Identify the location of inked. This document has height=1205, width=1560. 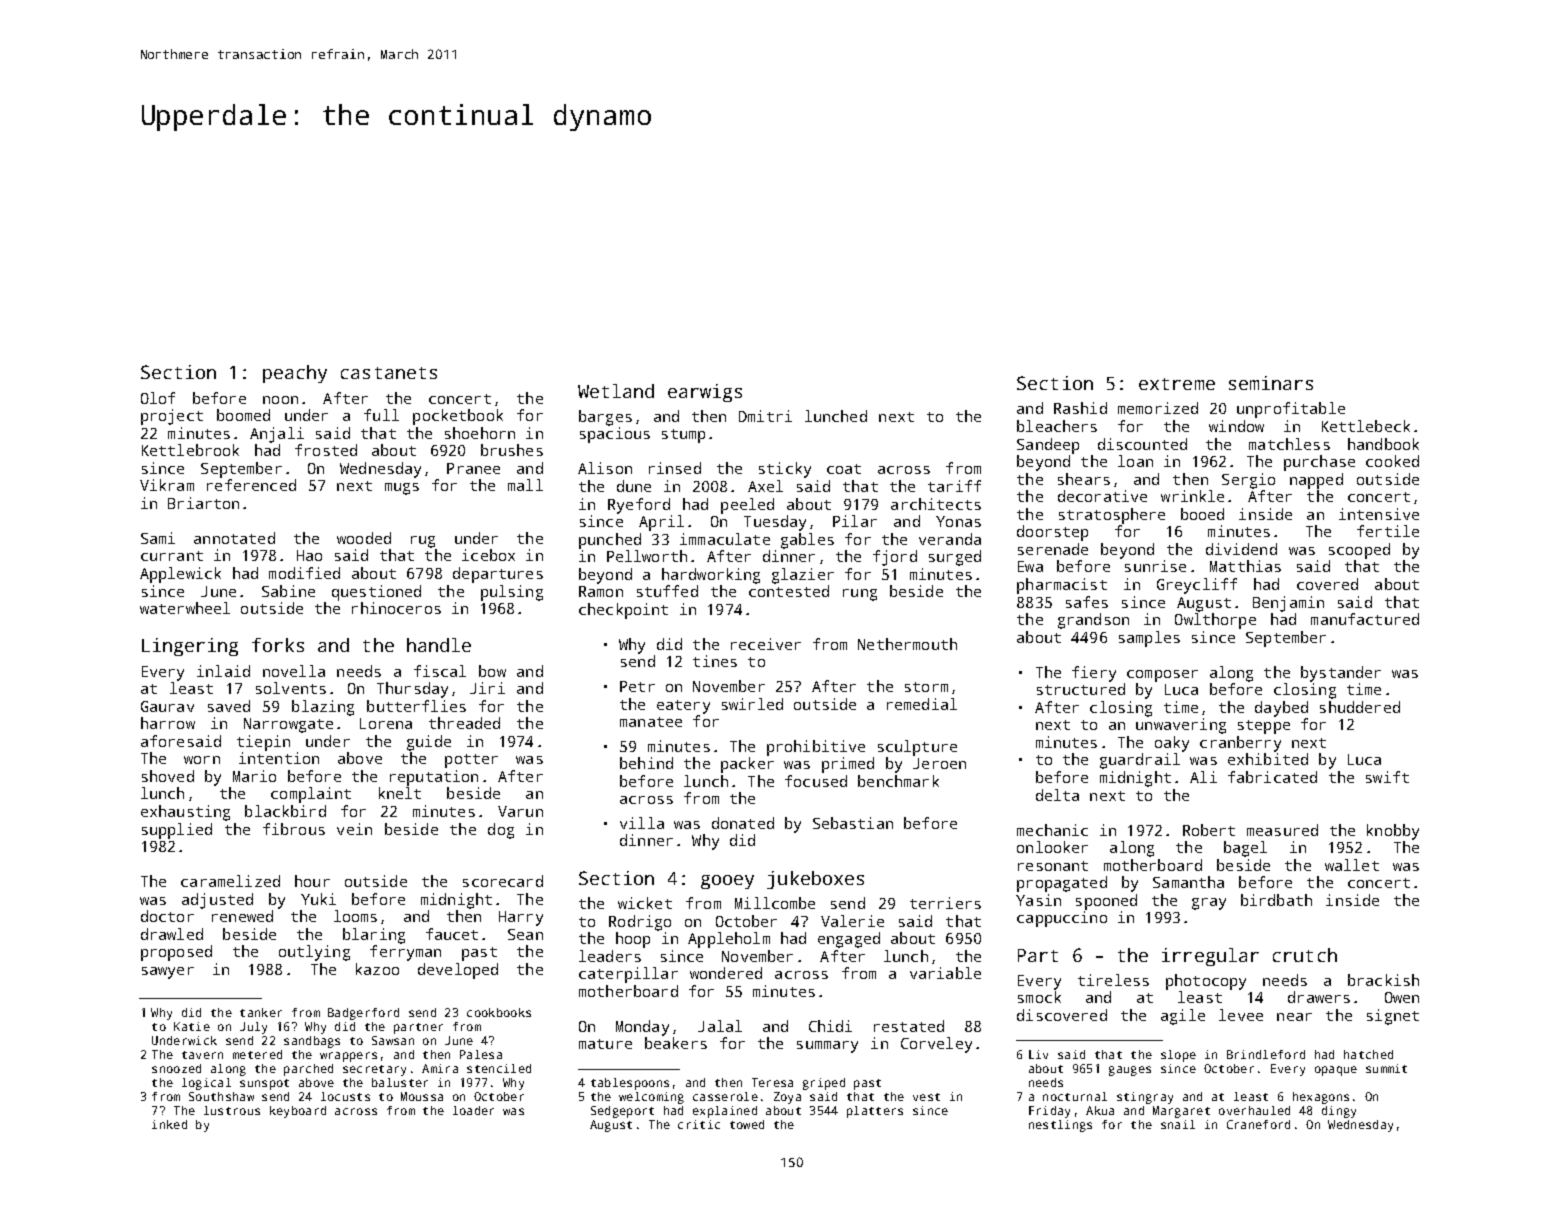
(169, 1124).
